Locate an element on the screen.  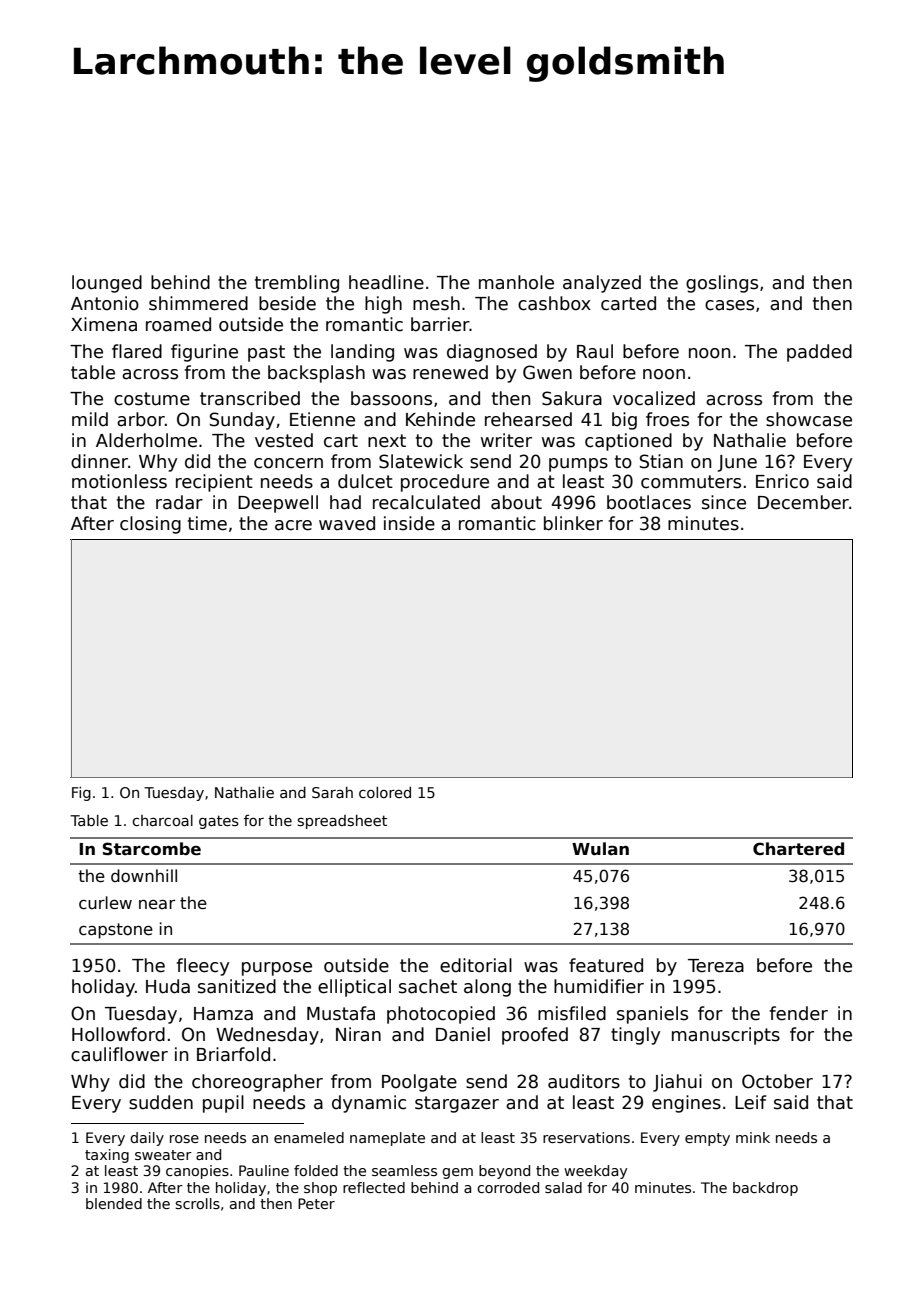
rose is located at coordinates (184, 1139).
